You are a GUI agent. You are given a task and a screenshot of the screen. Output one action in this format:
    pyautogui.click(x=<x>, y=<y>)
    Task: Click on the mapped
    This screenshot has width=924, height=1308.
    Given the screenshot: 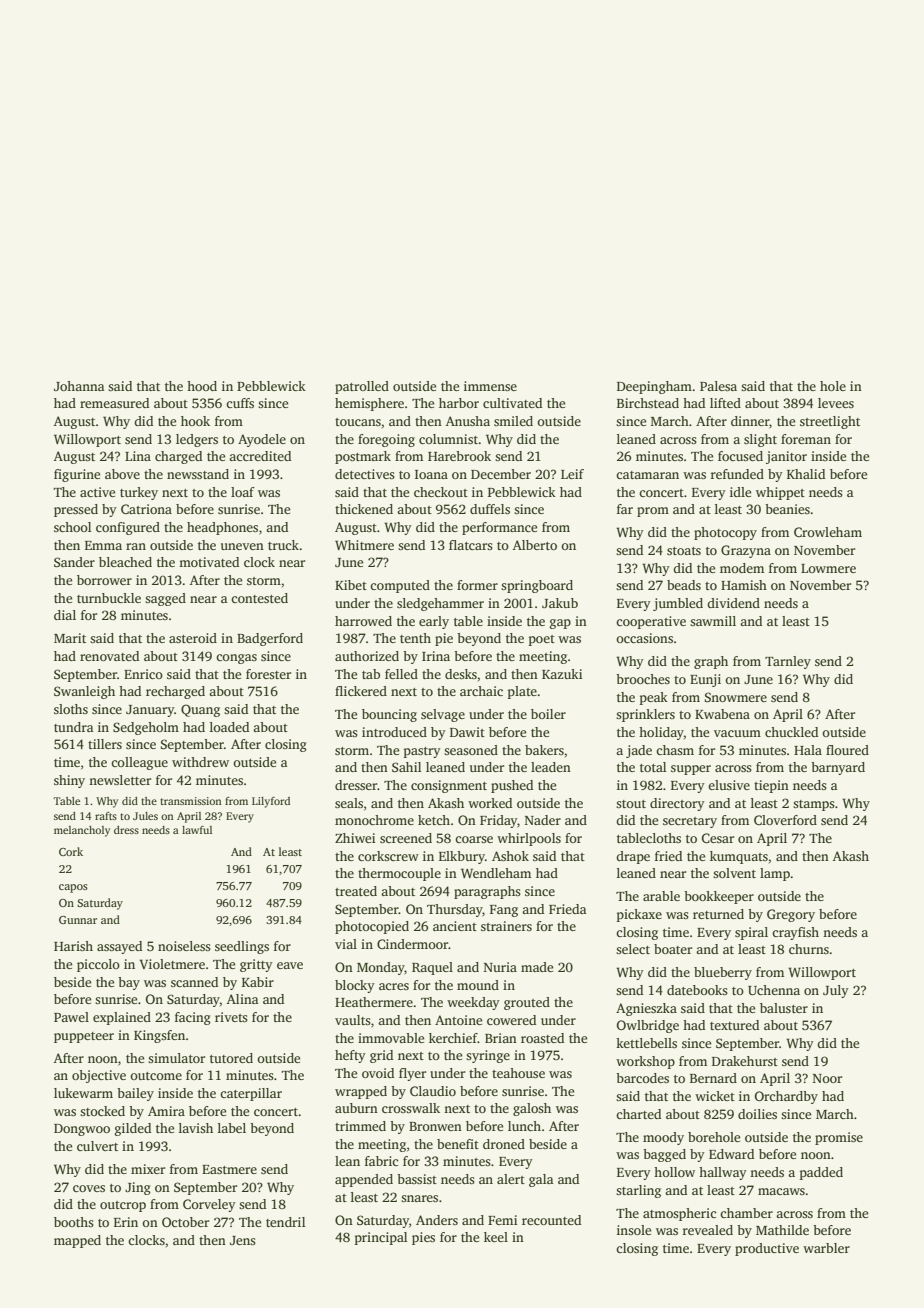 What is the action you would take?
    pyautogui.click(x=77, y=1241)
